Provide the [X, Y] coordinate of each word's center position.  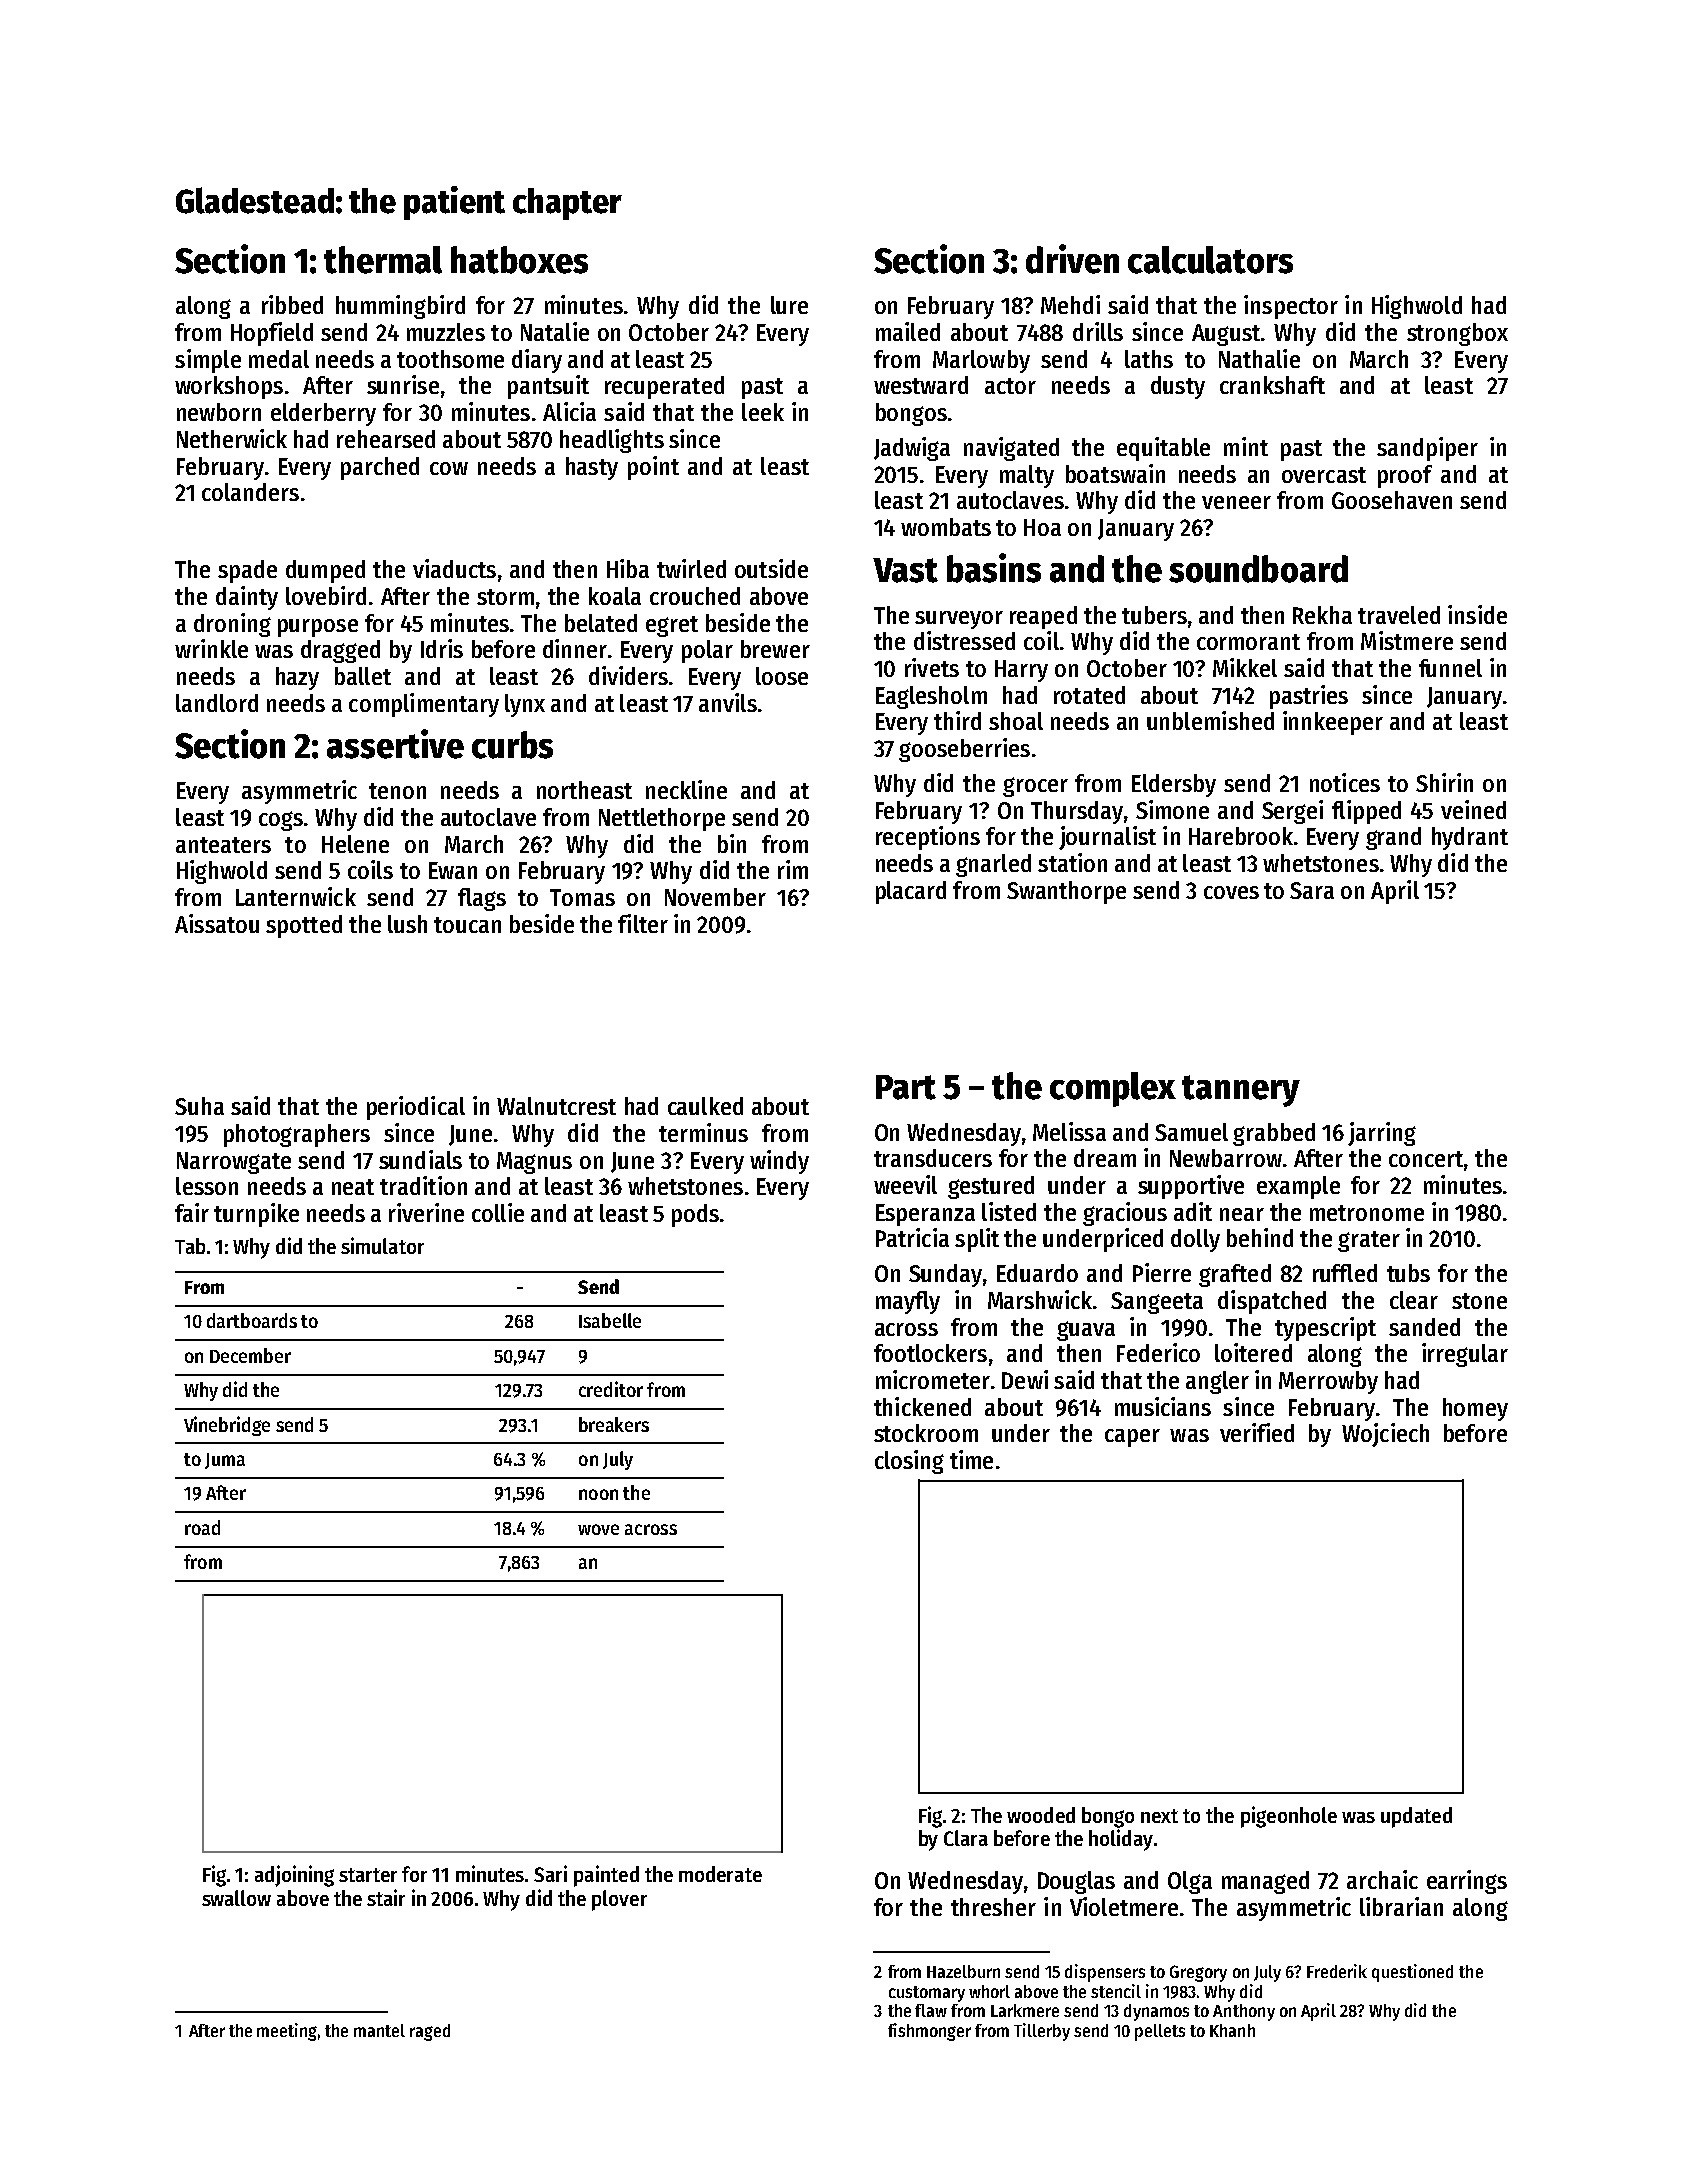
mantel [379, 2030]
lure [789, 305]
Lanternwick [296, 896]
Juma [225, 1461]
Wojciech [1385, 1435]
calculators [1210, 260]
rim [793, 869]
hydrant [1470, 838]
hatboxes [519, 260]
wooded [1041, 1815]
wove [598, 1529]
